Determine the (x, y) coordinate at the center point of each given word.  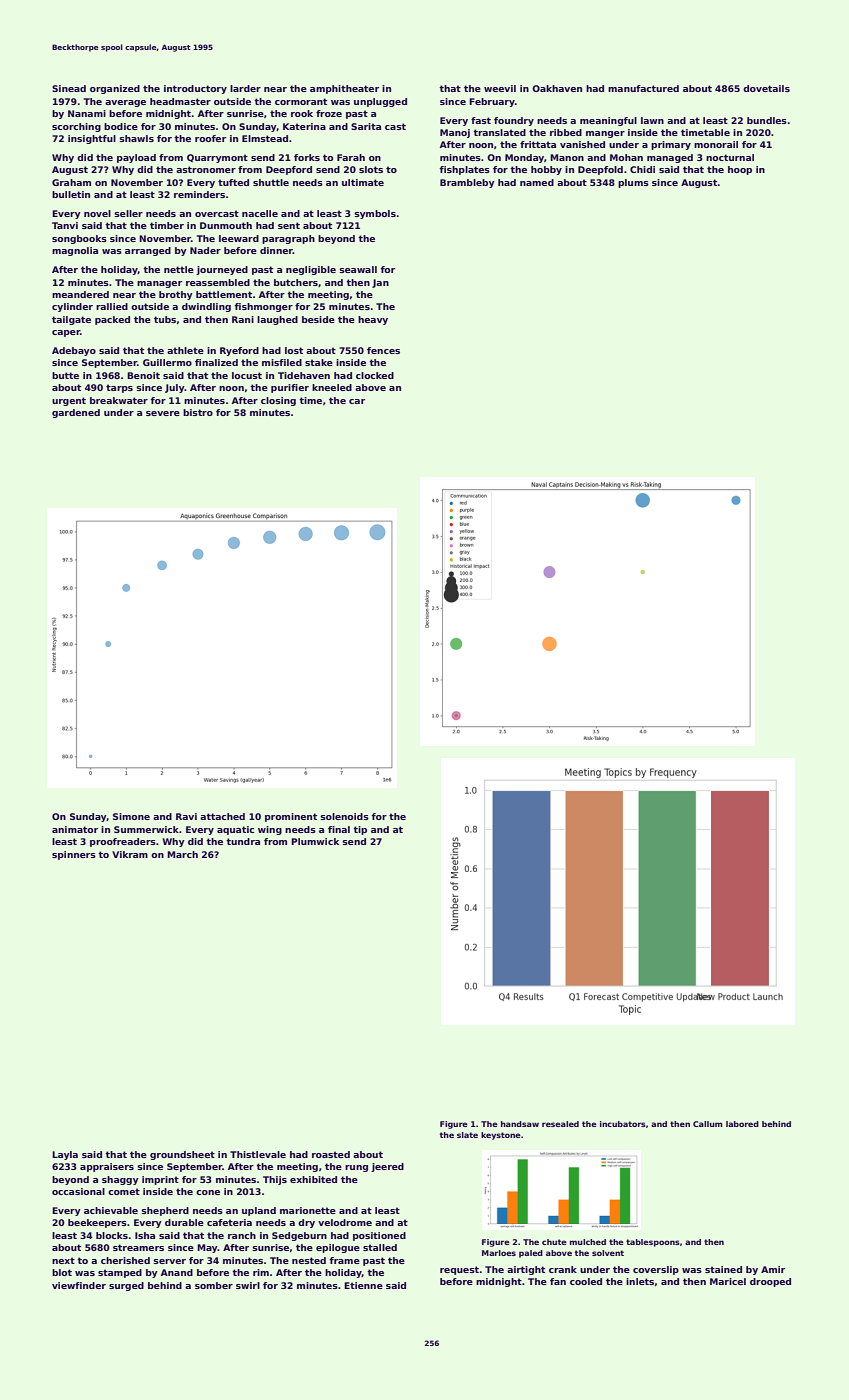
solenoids (344, 816)
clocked (375, 375)
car (357, 401)
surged (126, 1286)
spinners (74, 855)
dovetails (766, 88)
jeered (387, 1167)
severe (163, 413)
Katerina (304, 126)
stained (723, 1269)
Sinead (69, 88)
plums (633, 183)
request (459, 1270)
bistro (198, 412)
